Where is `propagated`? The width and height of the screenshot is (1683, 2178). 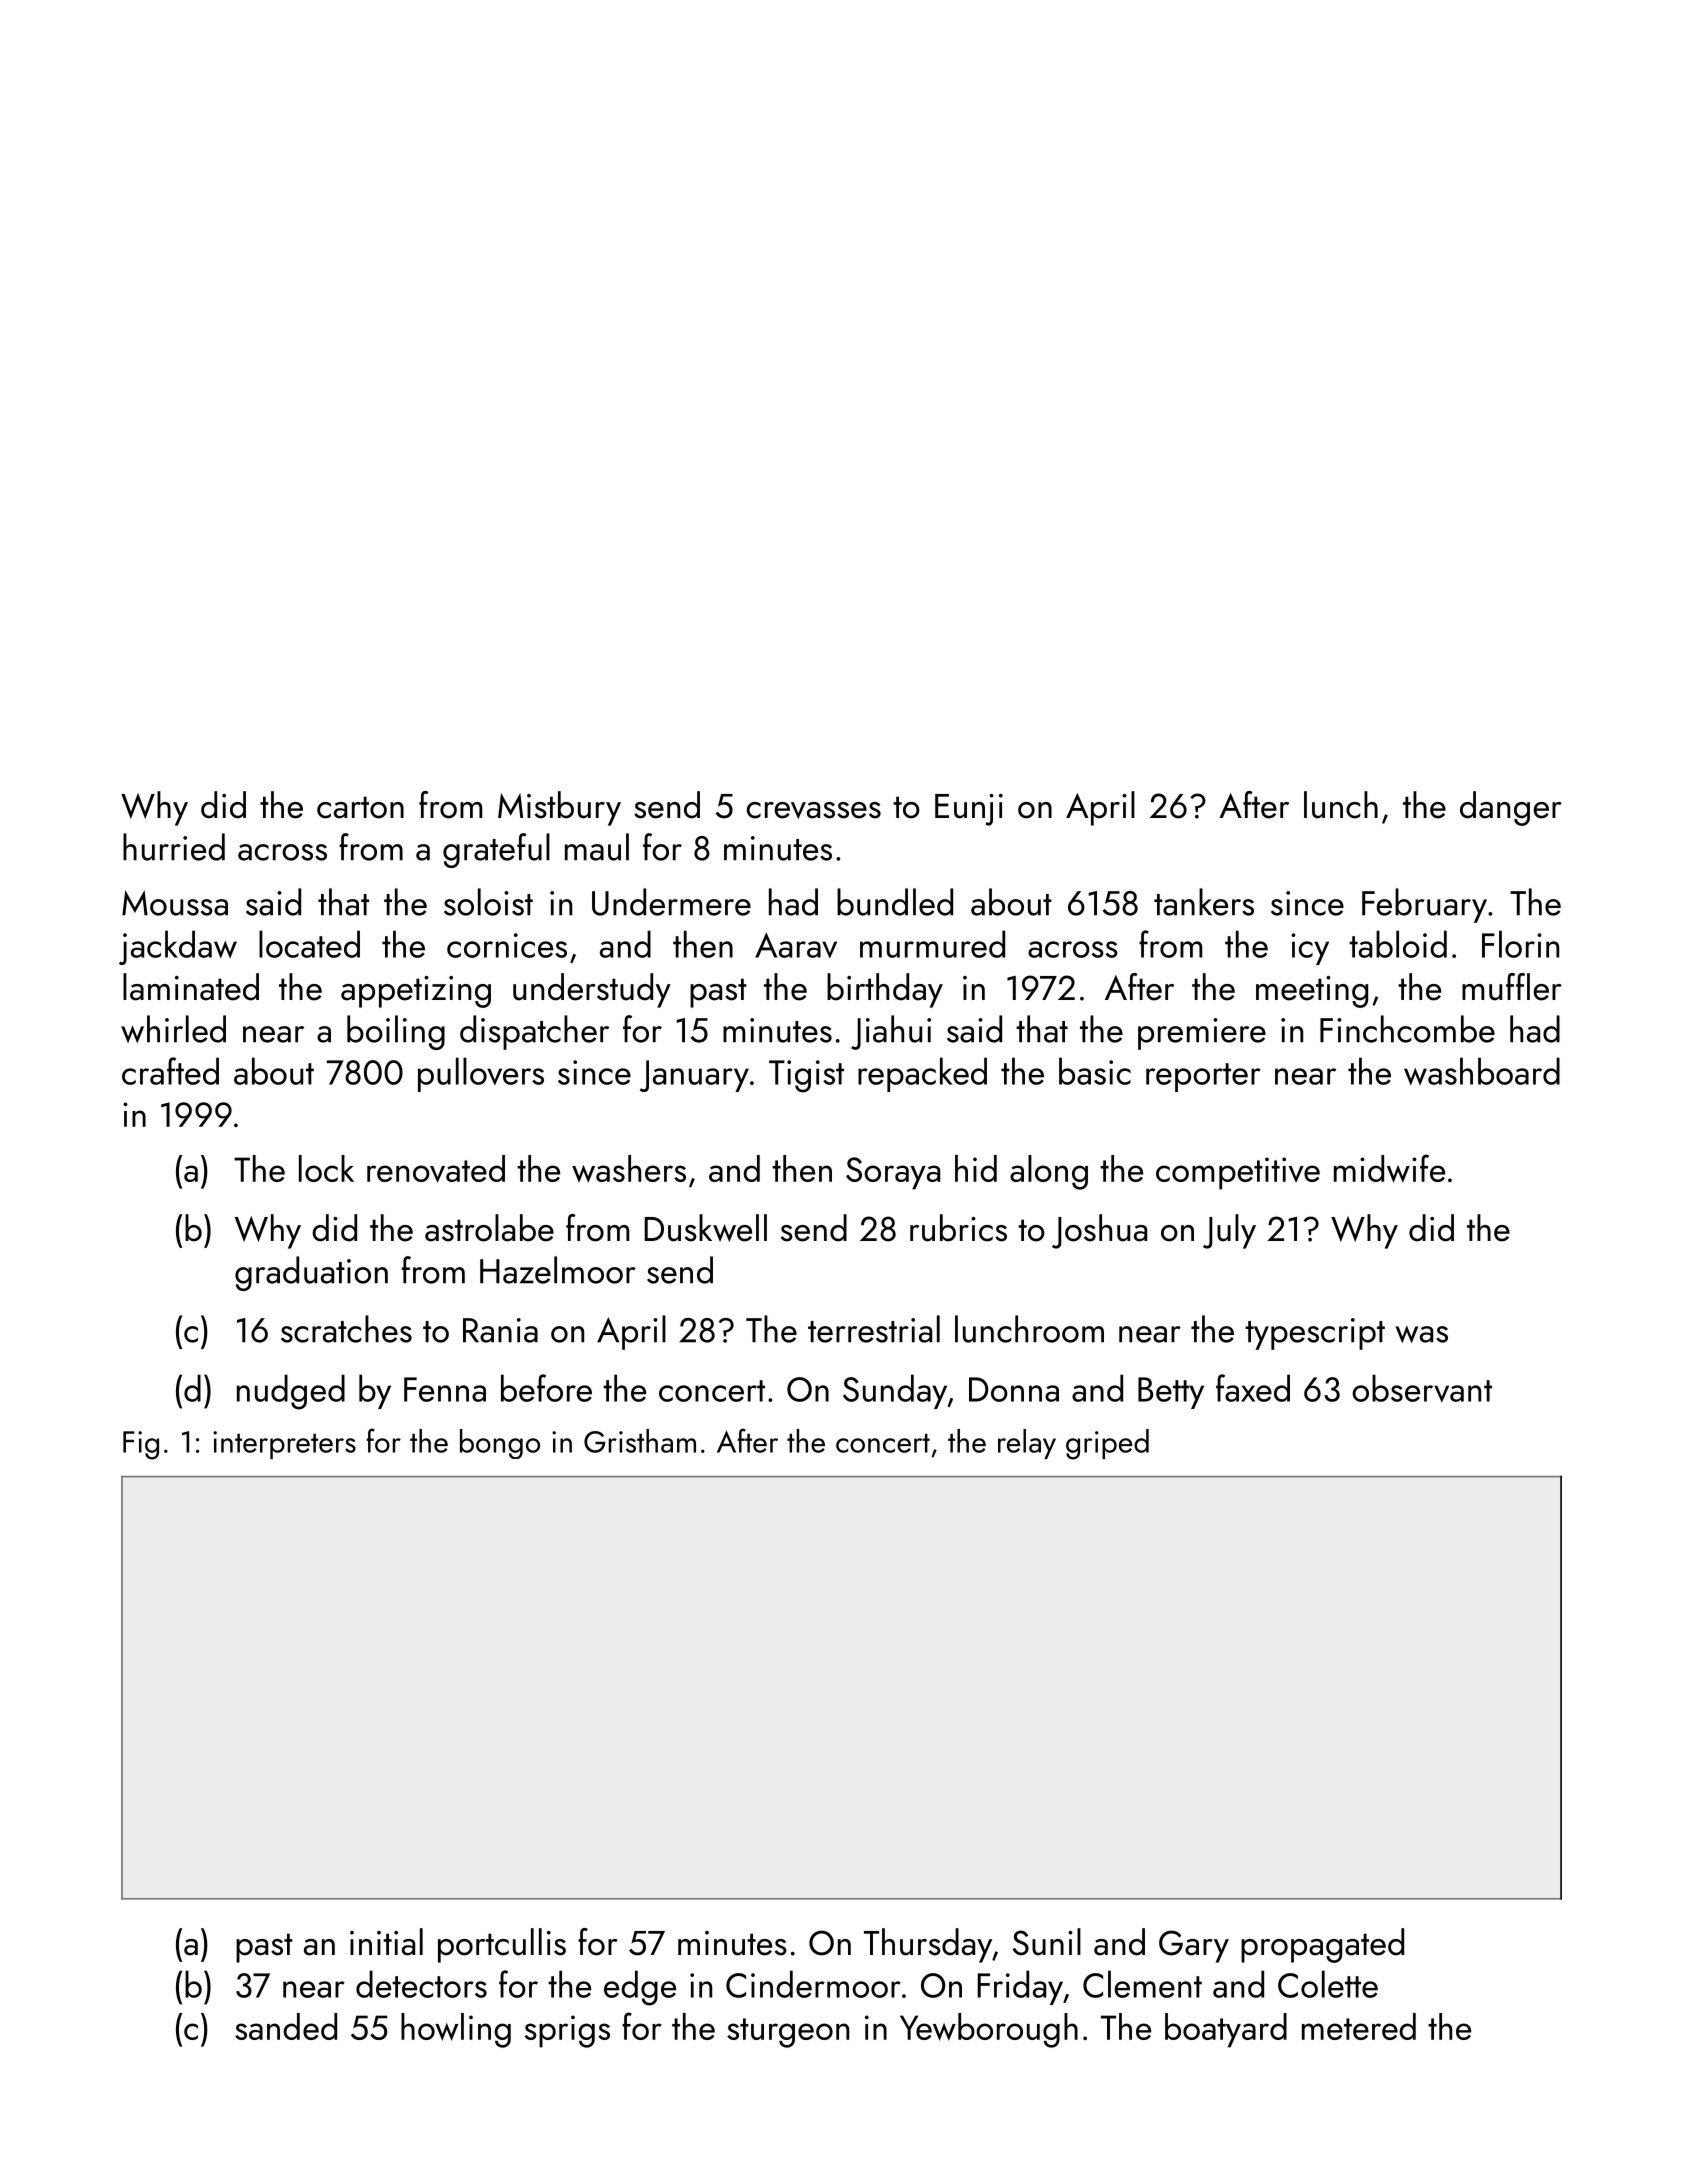
propagated is located at coordinates (1322, 1945).
